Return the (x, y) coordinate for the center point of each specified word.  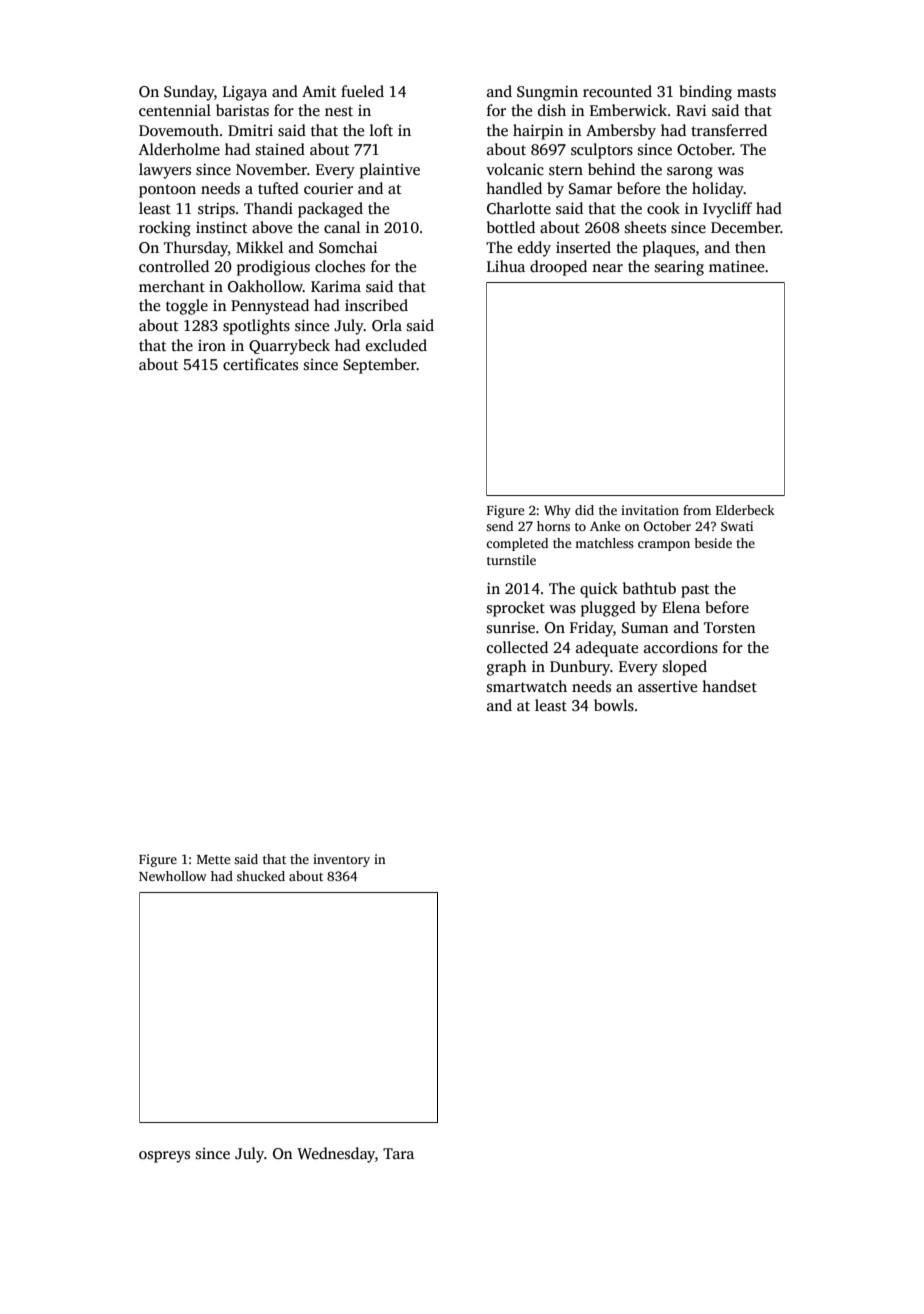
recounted (617, 91)
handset (729, 686)
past (695, 591)
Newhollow (173, 876)
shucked (261, 876)
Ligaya (245, 93)
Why (557, 511)
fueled (362, 91)
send (499, 526)
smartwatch (527, 686)
